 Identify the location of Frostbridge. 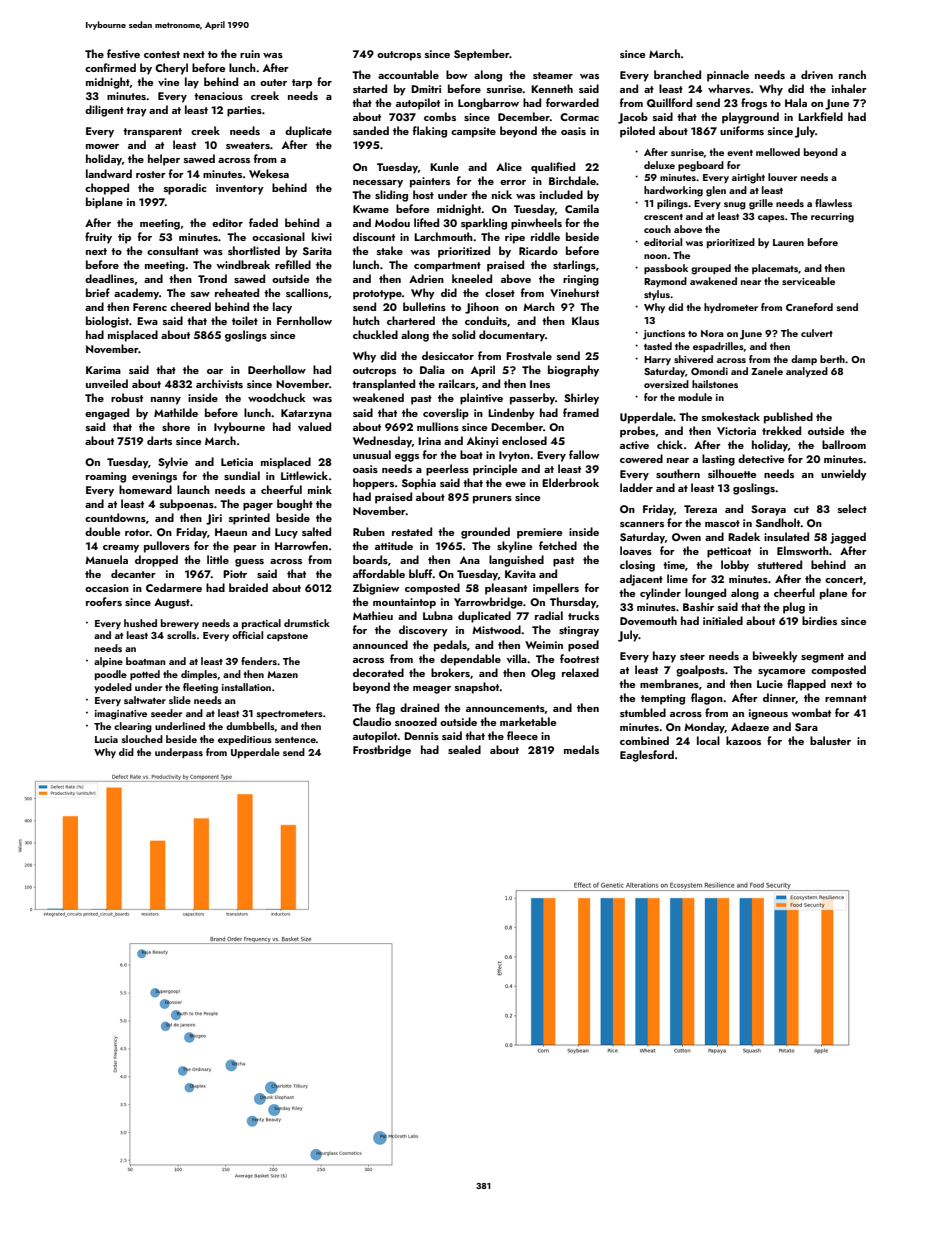
(382, 751).
